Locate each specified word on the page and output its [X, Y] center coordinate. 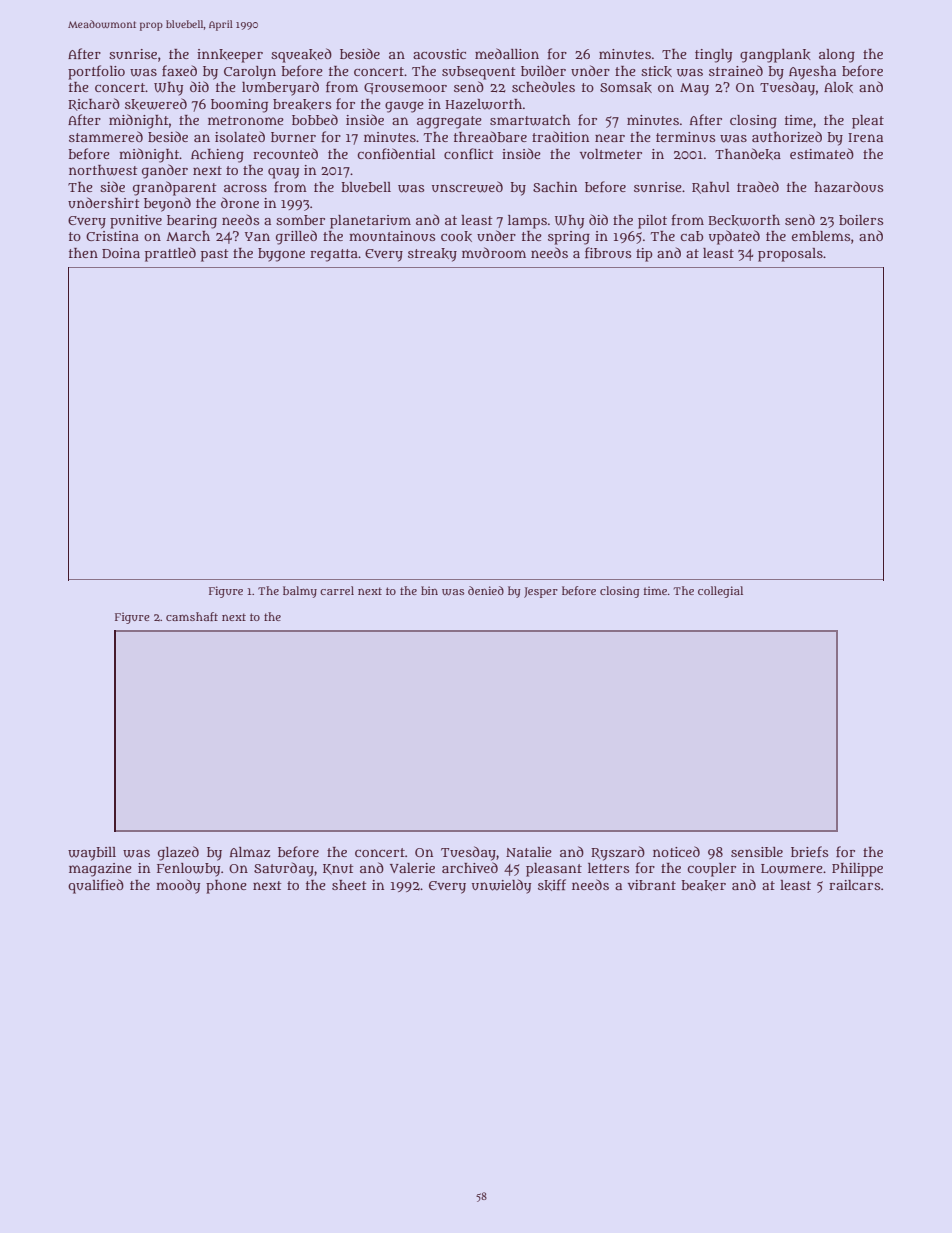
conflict [469, 153]
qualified [96, 886]
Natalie [529, 852]
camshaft [192, 616]
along [837, 56]
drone [240, 202]
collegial [720, 592]
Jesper [541, 592]
